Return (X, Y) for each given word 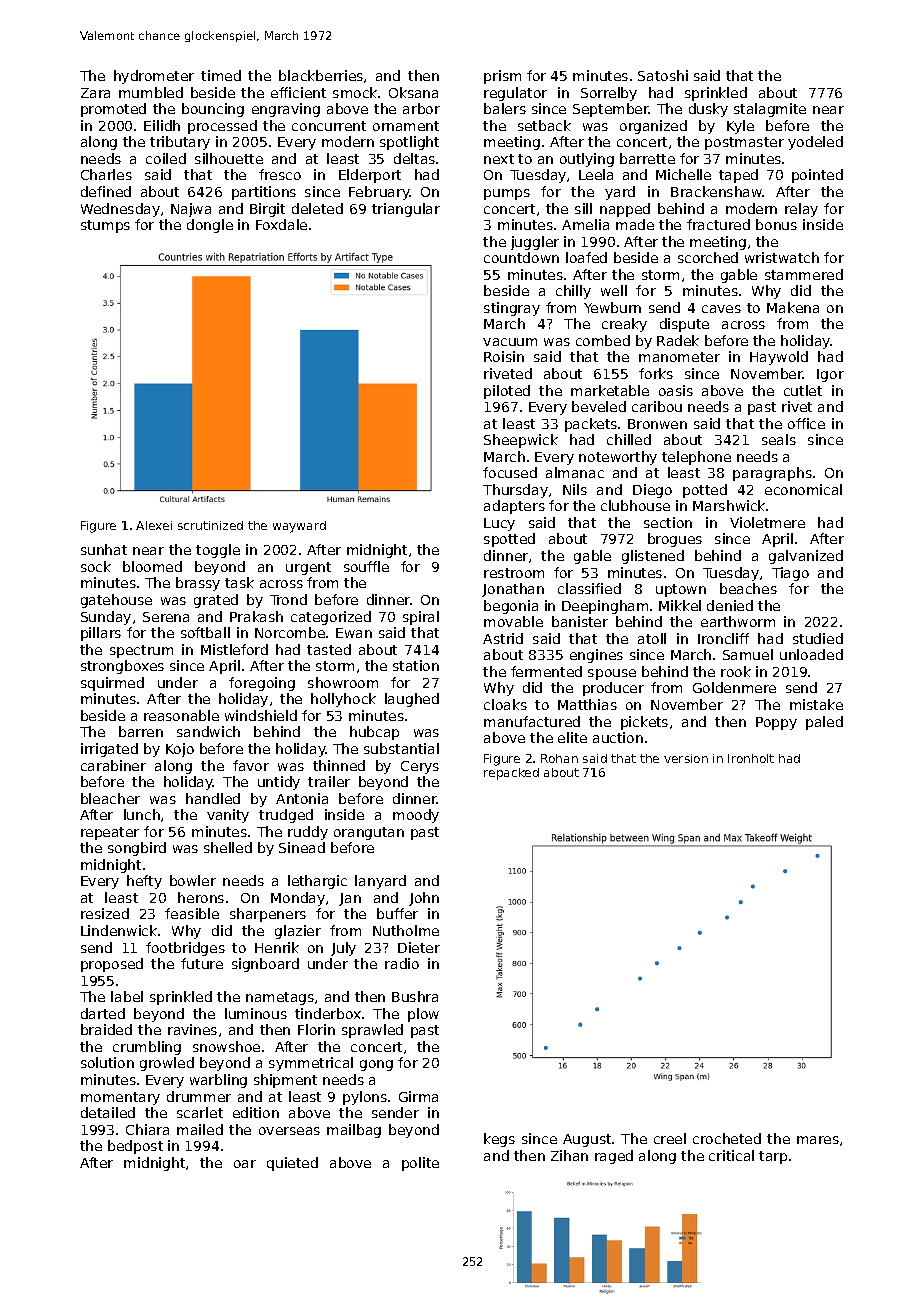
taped (738, 176)
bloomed (152, 566)
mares (818, 1140)
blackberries (321, 75)
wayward (299, 527)
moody (416, 816)
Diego (652, 491)
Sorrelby (609, 94)
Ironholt (751, 758)
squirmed (112, 684)
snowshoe (226, 1046)
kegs (499, 1140)
